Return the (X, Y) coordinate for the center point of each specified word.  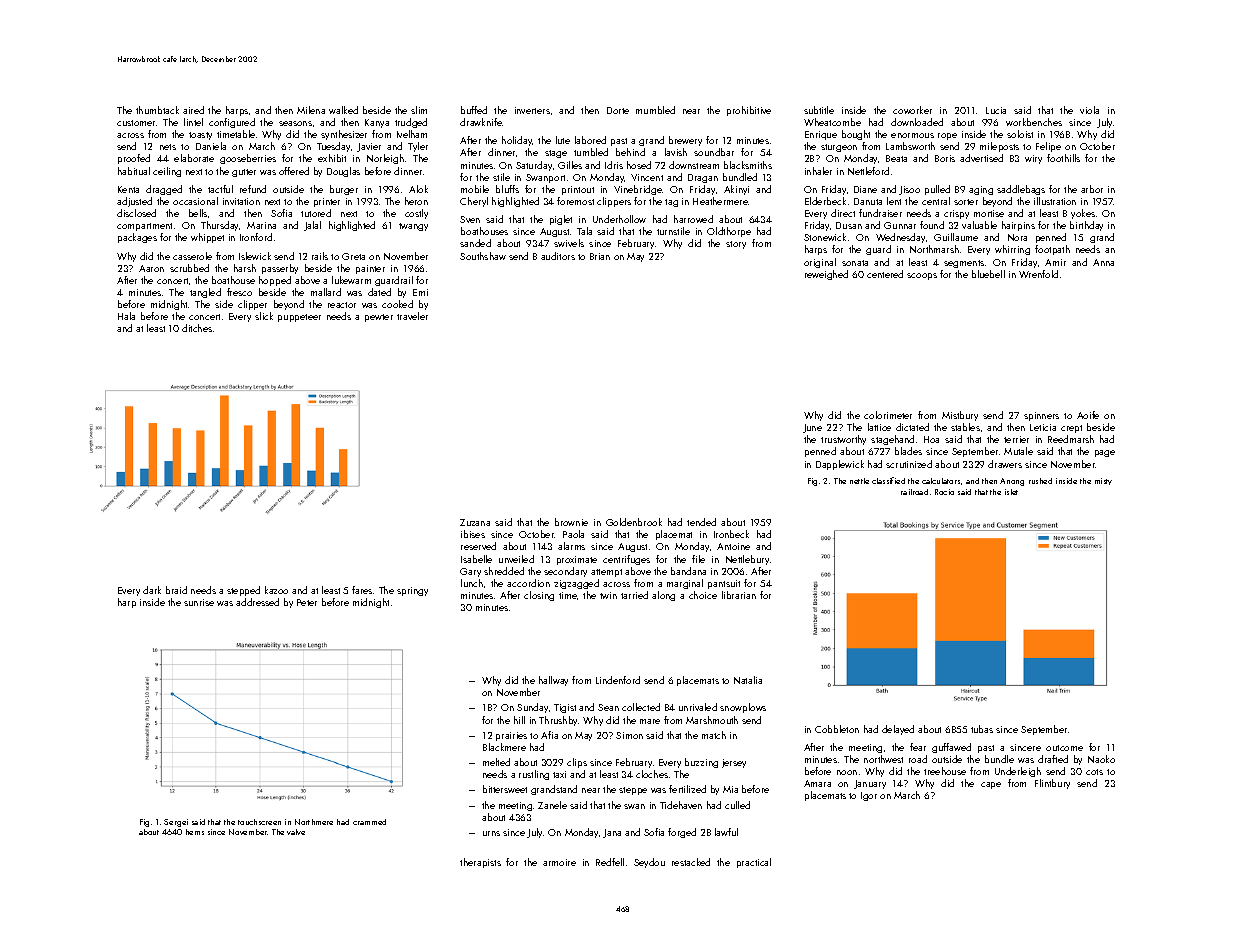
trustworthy (843, 440)
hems (195, 832)
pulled (937, 190)
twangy (413, 227)
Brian (600, 256)
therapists (480, 863)
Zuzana (475, 522)
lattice (879, 427)
